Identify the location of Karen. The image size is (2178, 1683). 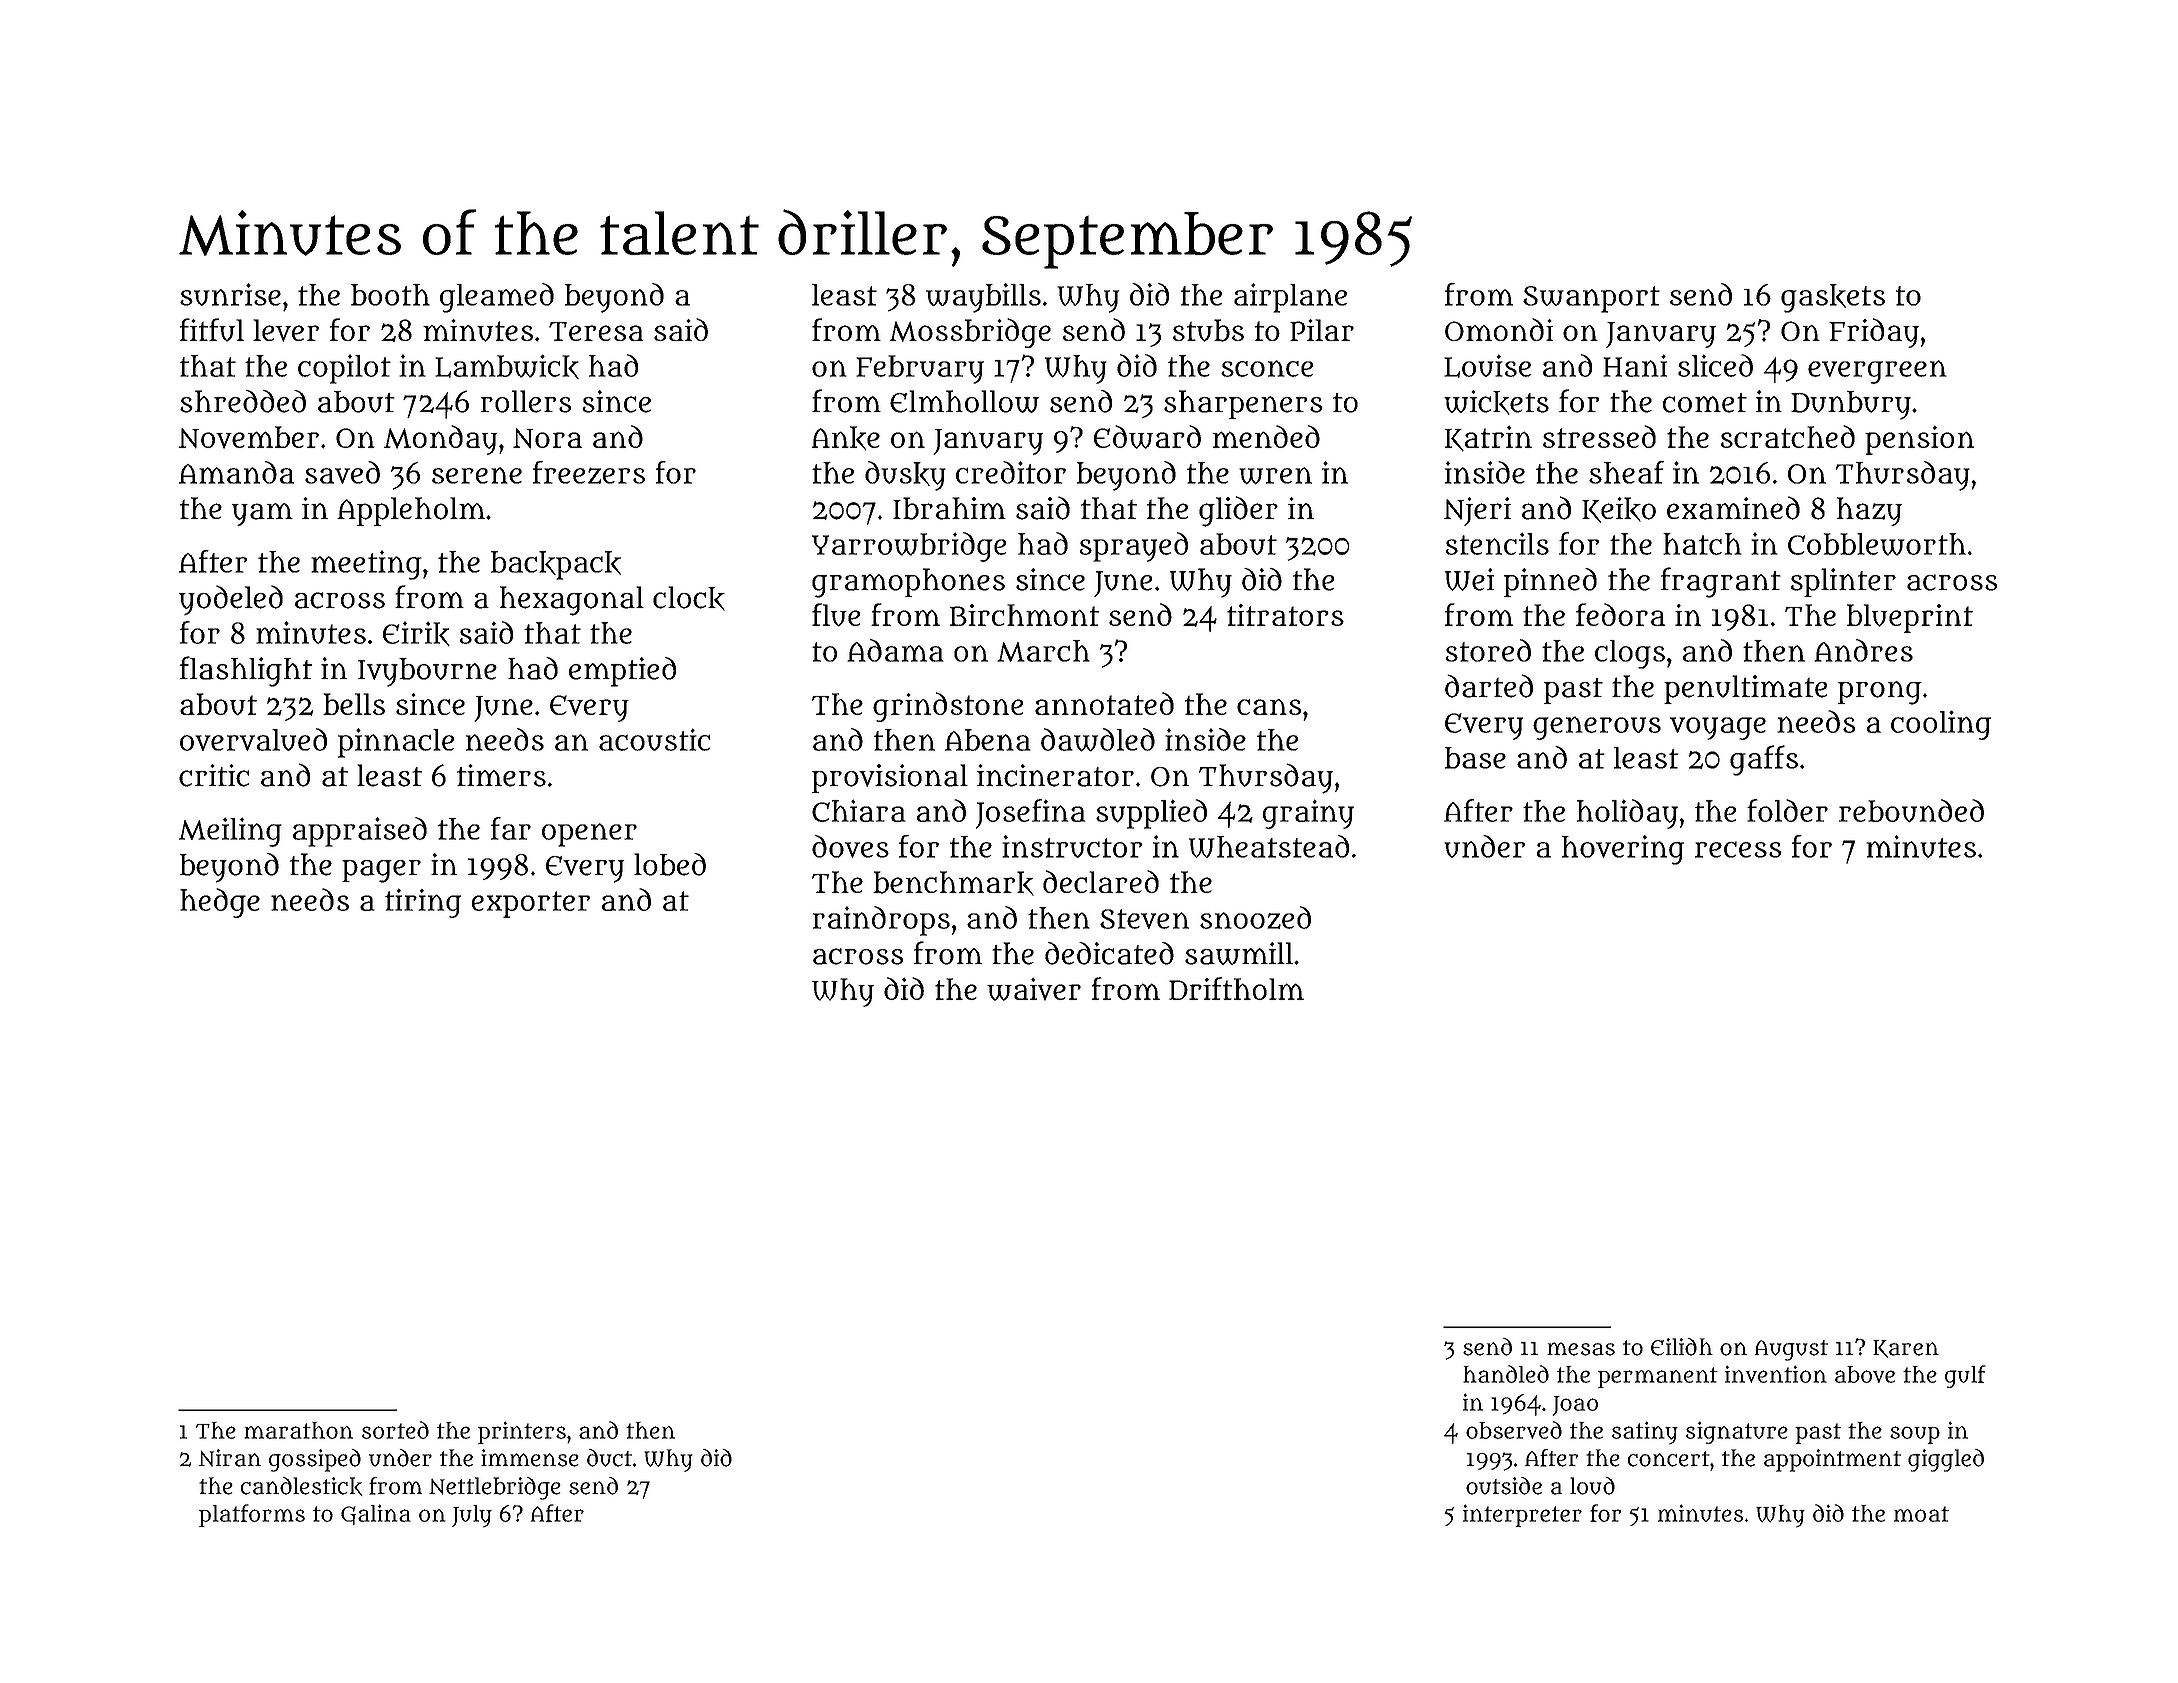
(1906, 1349).
